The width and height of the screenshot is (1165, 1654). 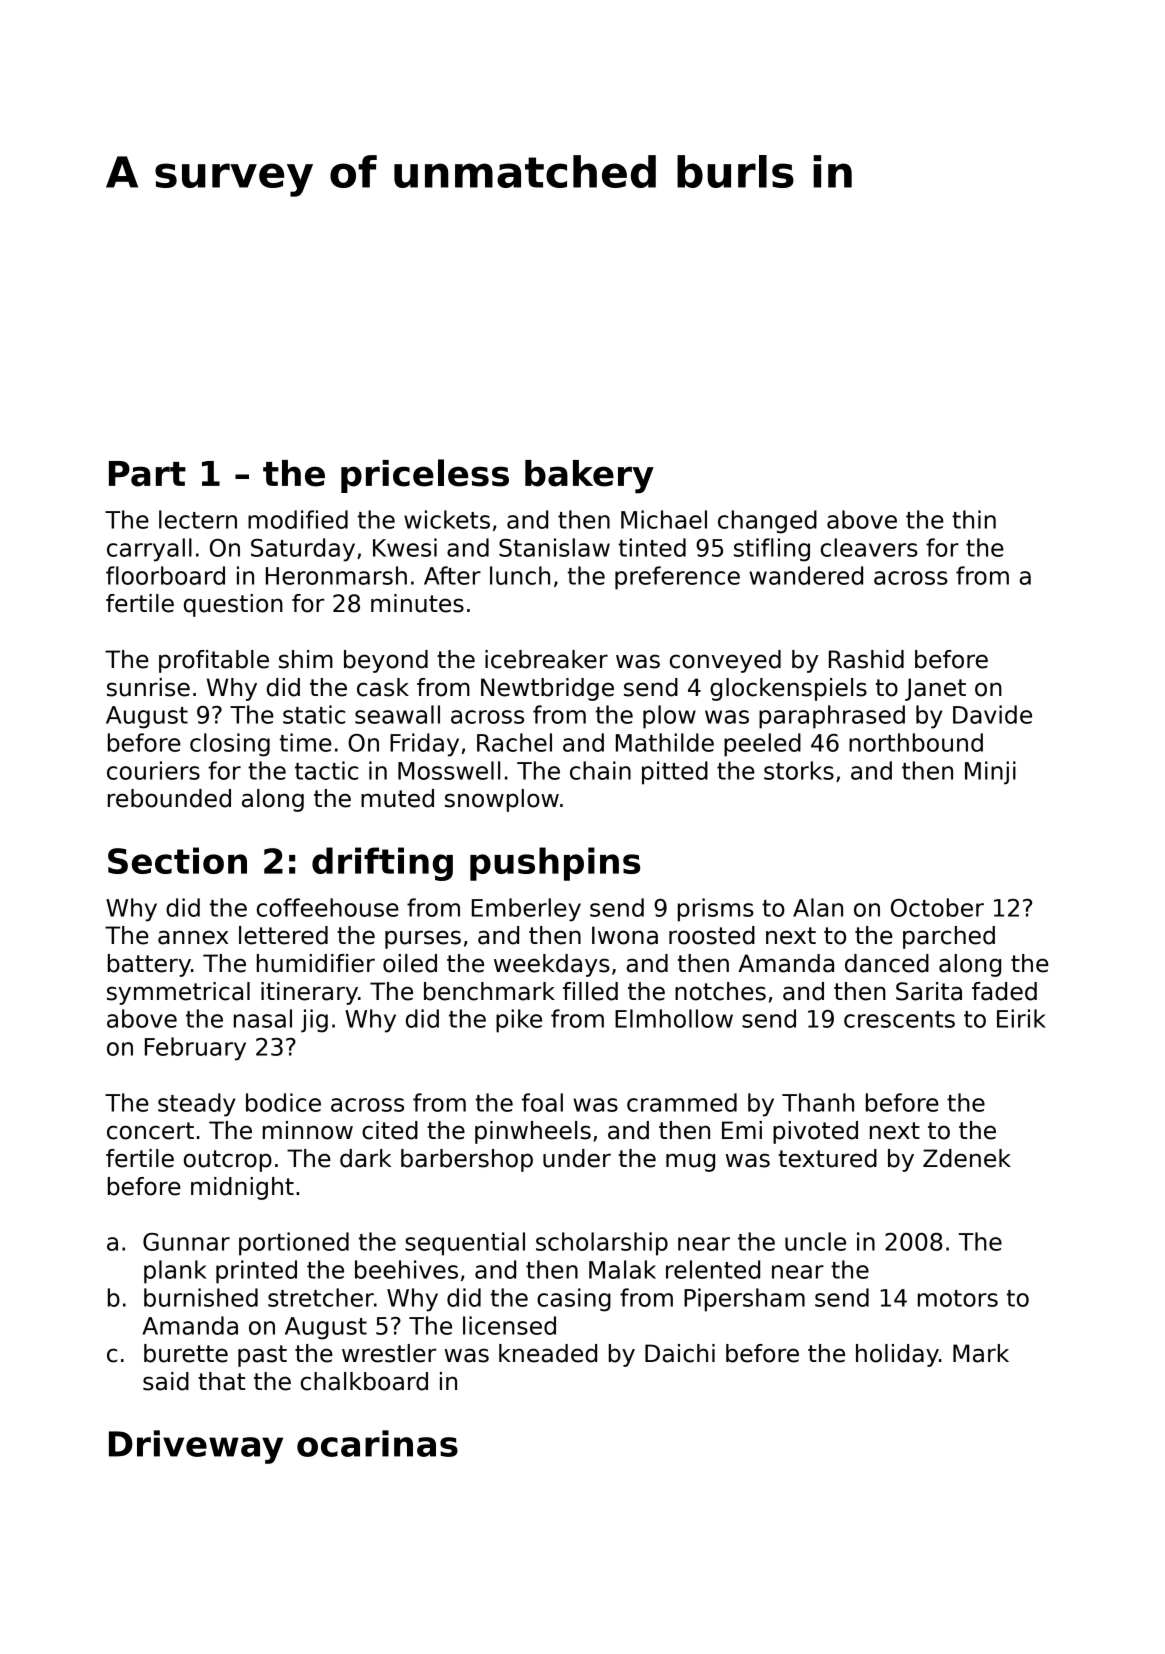 What do you see at coordinates (974, 519) in the screenshot?
I see `thin` at bounding box center [974, 519].
